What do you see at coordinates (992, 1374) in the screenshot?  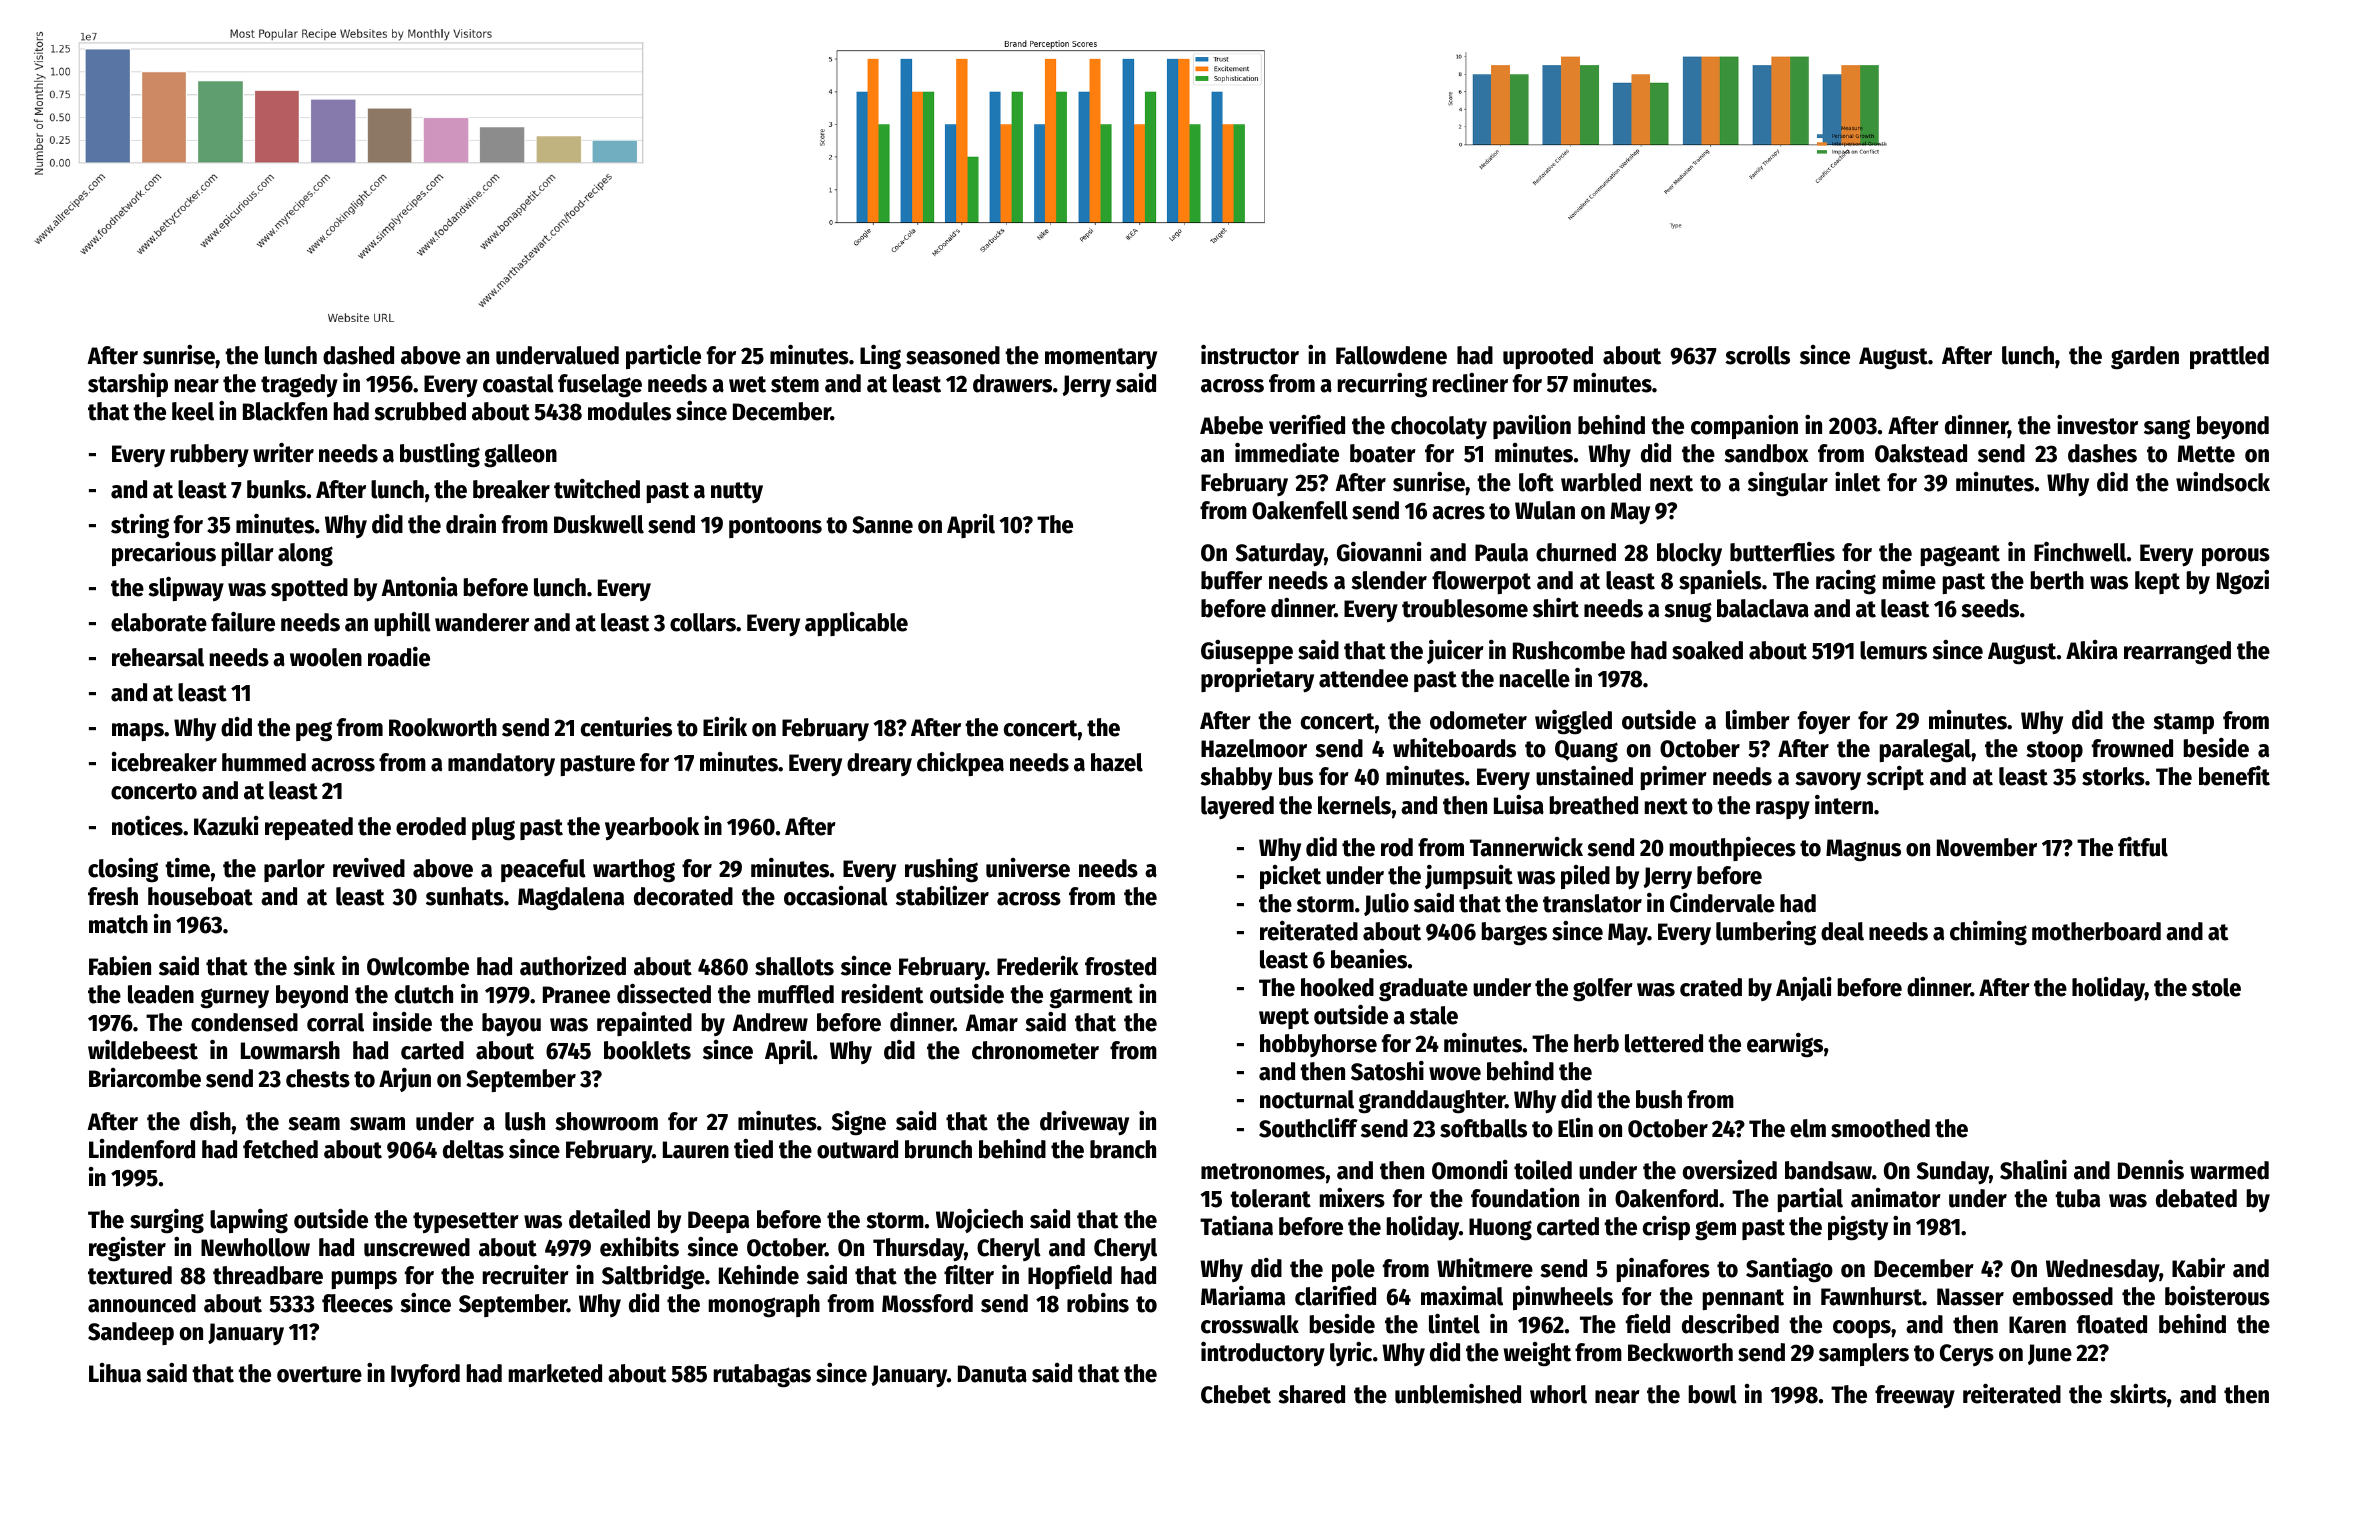 I see `Danuta` at bounding box center [992, 1374].
